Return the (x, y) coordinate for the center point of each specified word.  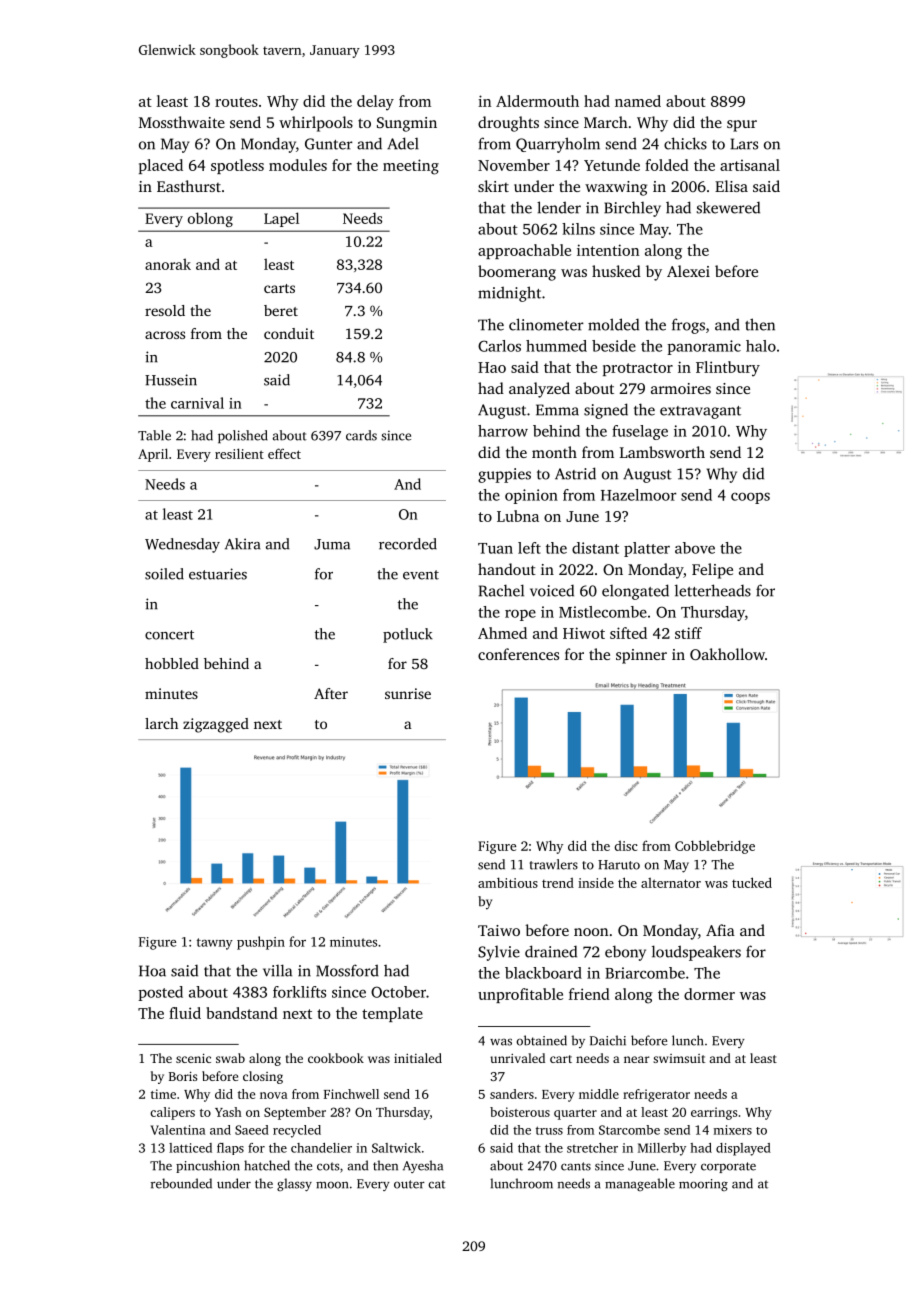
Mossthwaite (182, 122)
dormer (709, 994)
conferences (518, 654)
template (392, 1014)
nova (274, 1095)
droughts (508, 124)
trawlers (554, 864)
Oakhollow (727, 654)
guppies (504, 475)
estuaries (218, 574)
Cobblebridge (715, 847)
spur (742, 126)
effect (284, 453)
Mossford (347, 970)
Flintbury (728, 369)
